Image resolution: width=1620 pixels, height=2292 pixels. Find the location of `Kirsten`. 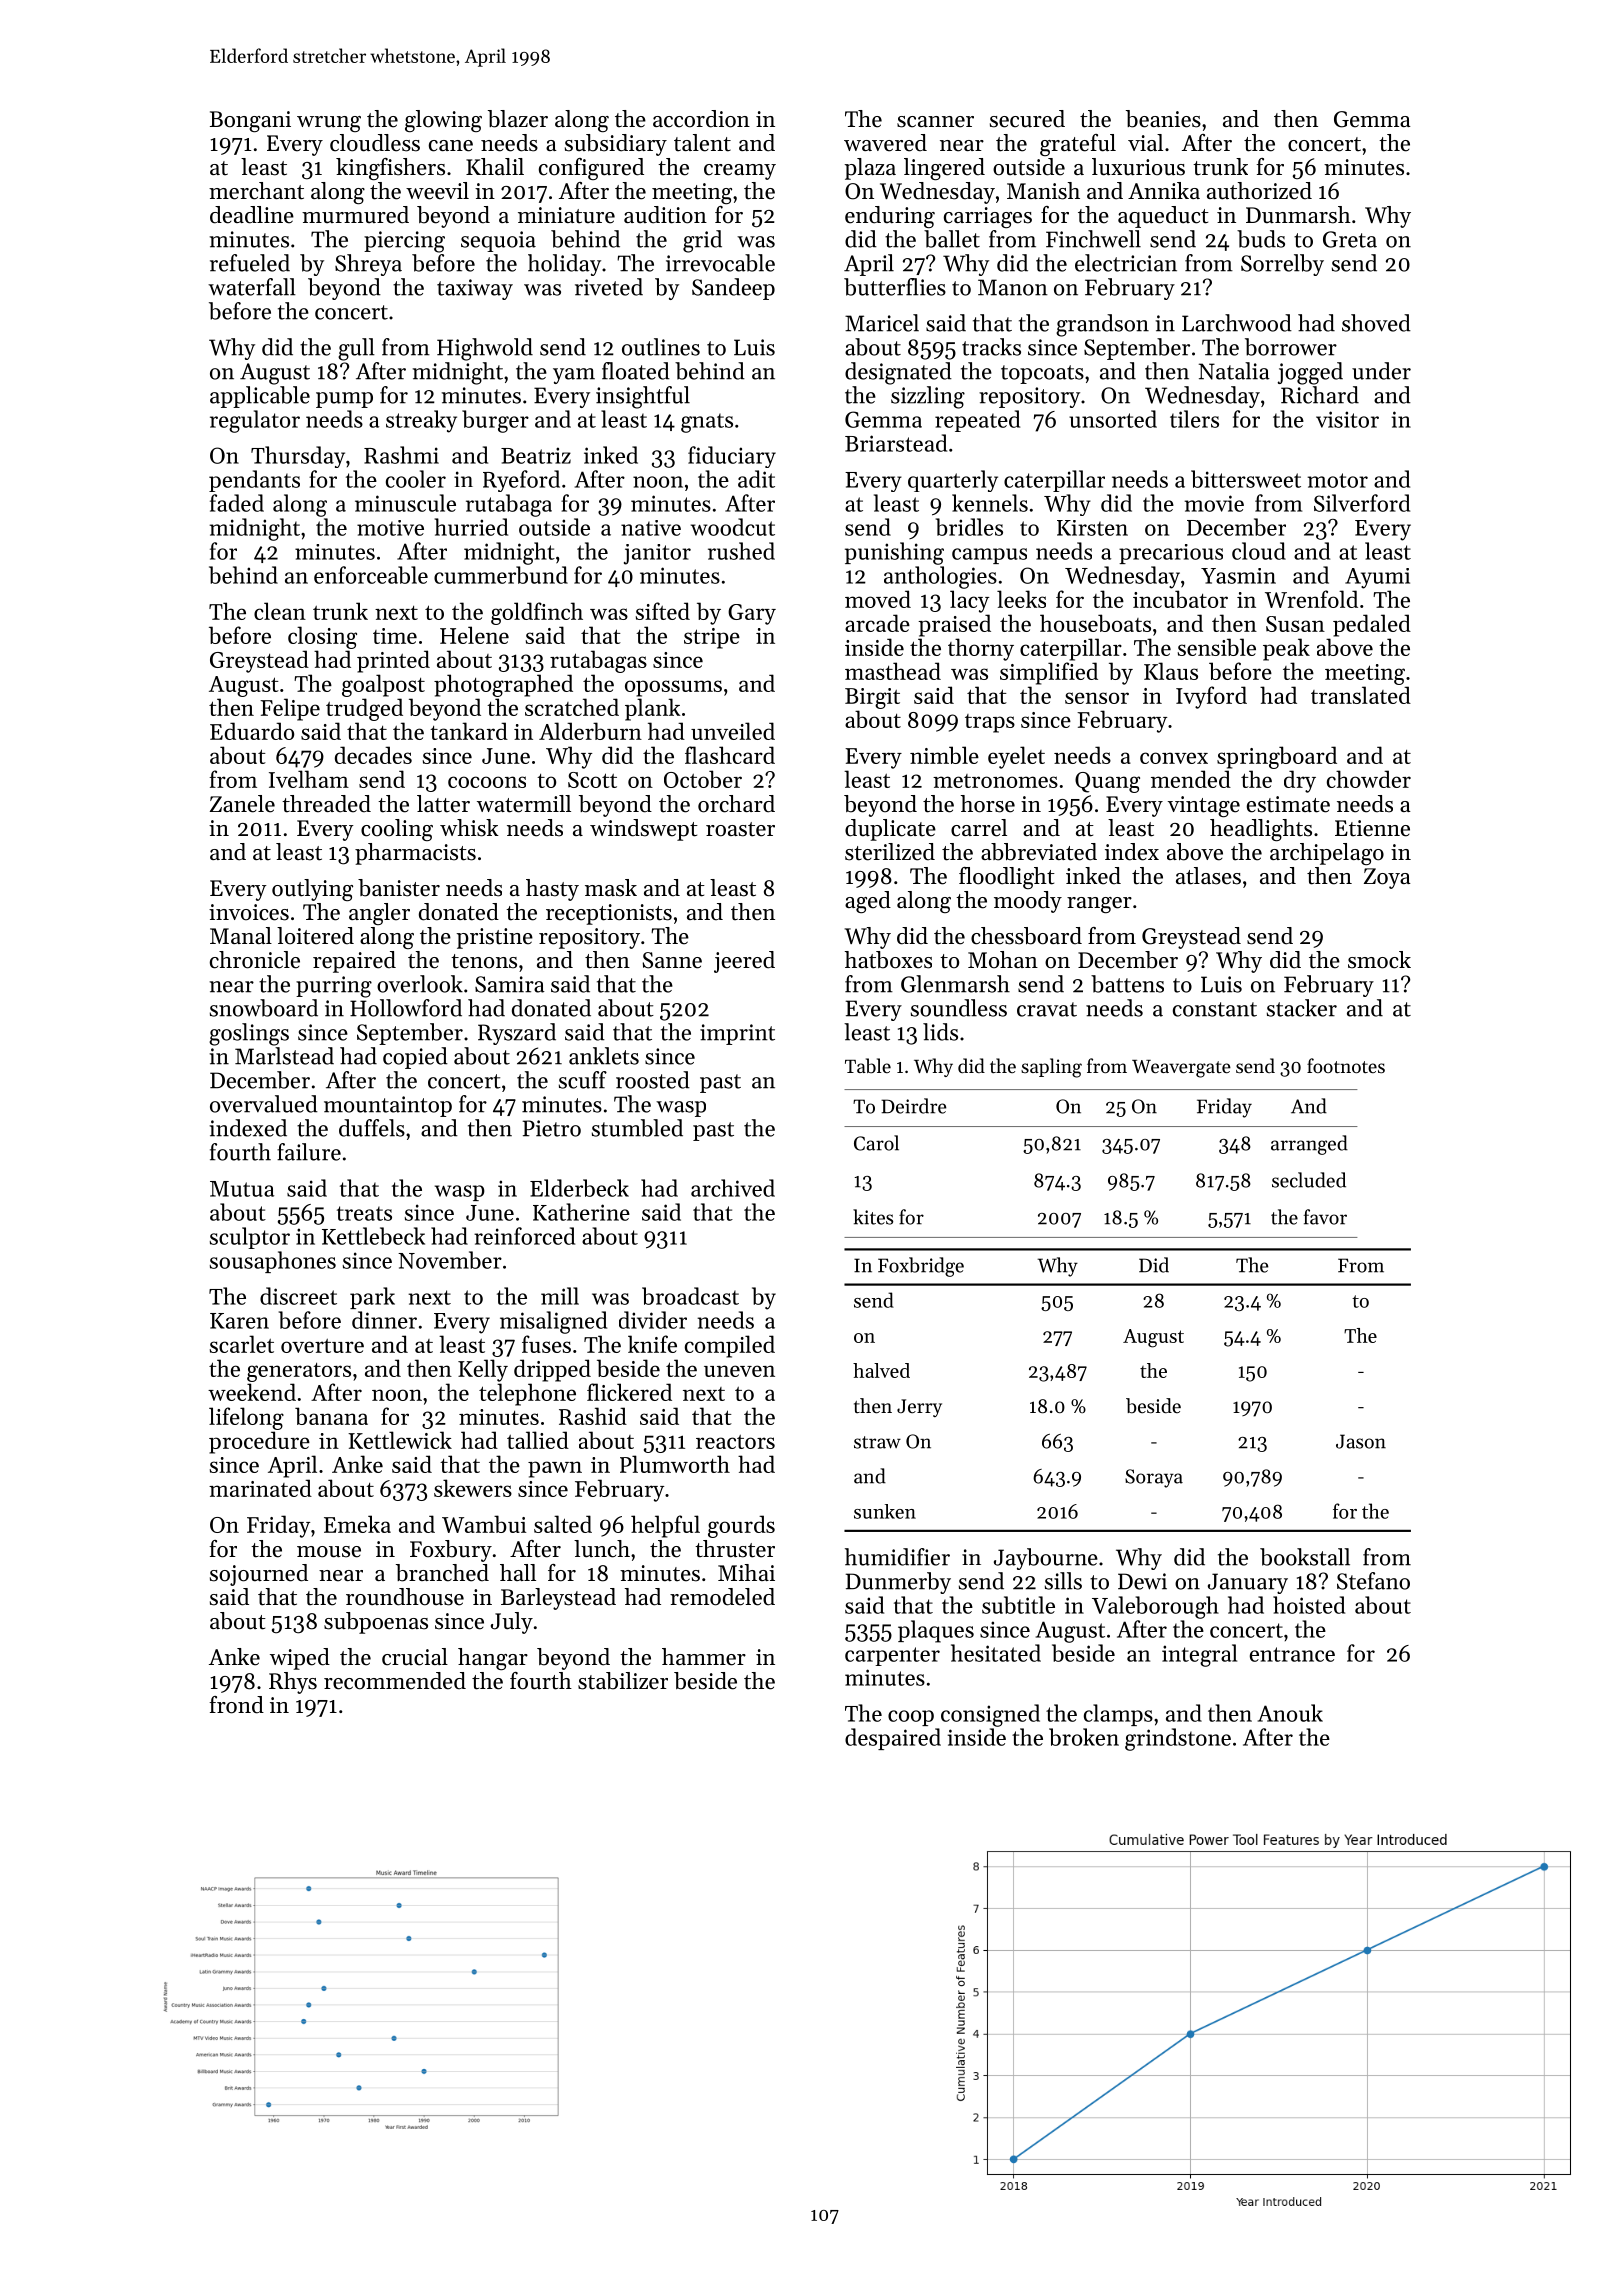

Kirsten is located at coordinates (1092, 528).
